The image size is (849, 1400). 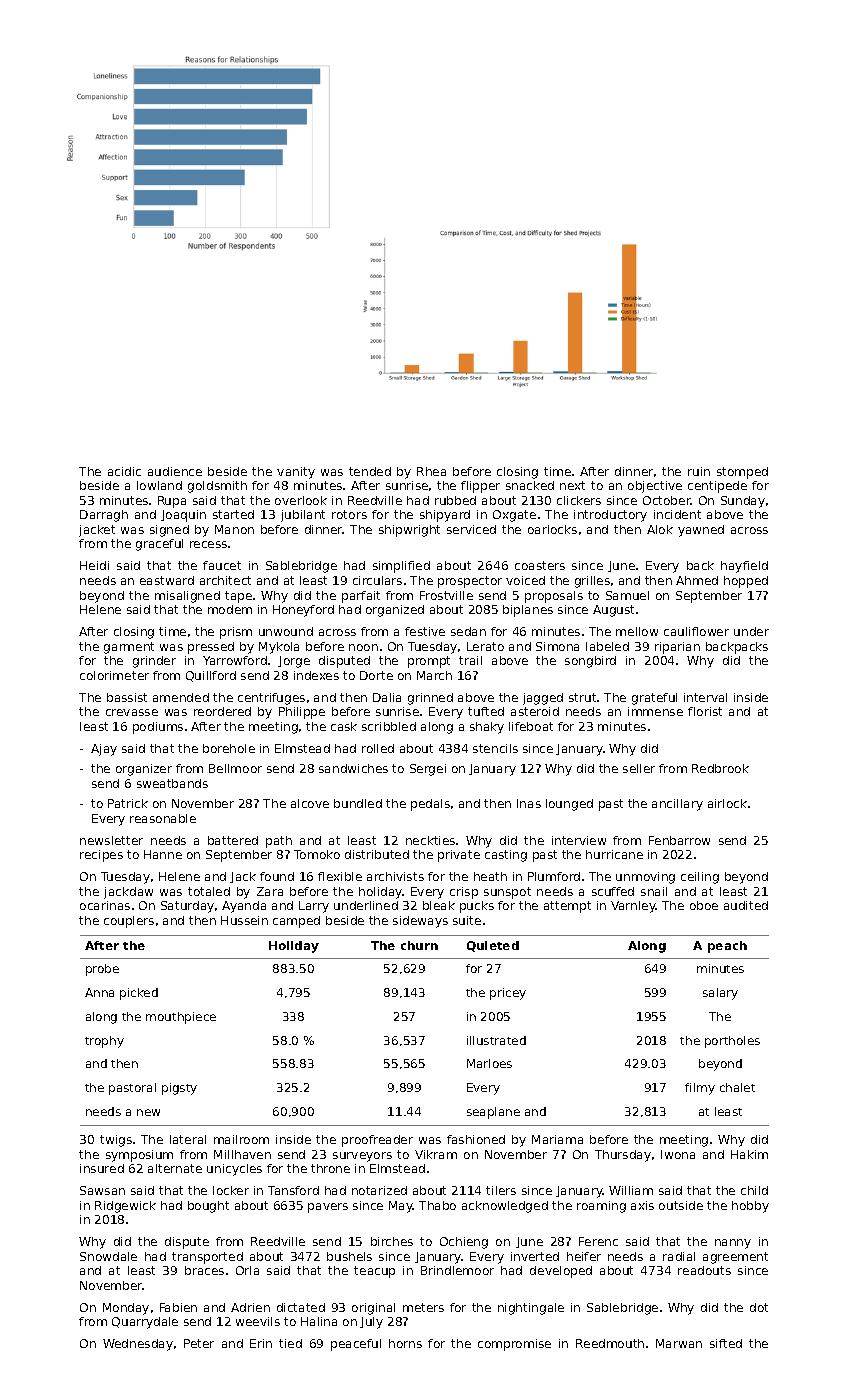 I want to click on recipes, so click(x=101, y=856).
